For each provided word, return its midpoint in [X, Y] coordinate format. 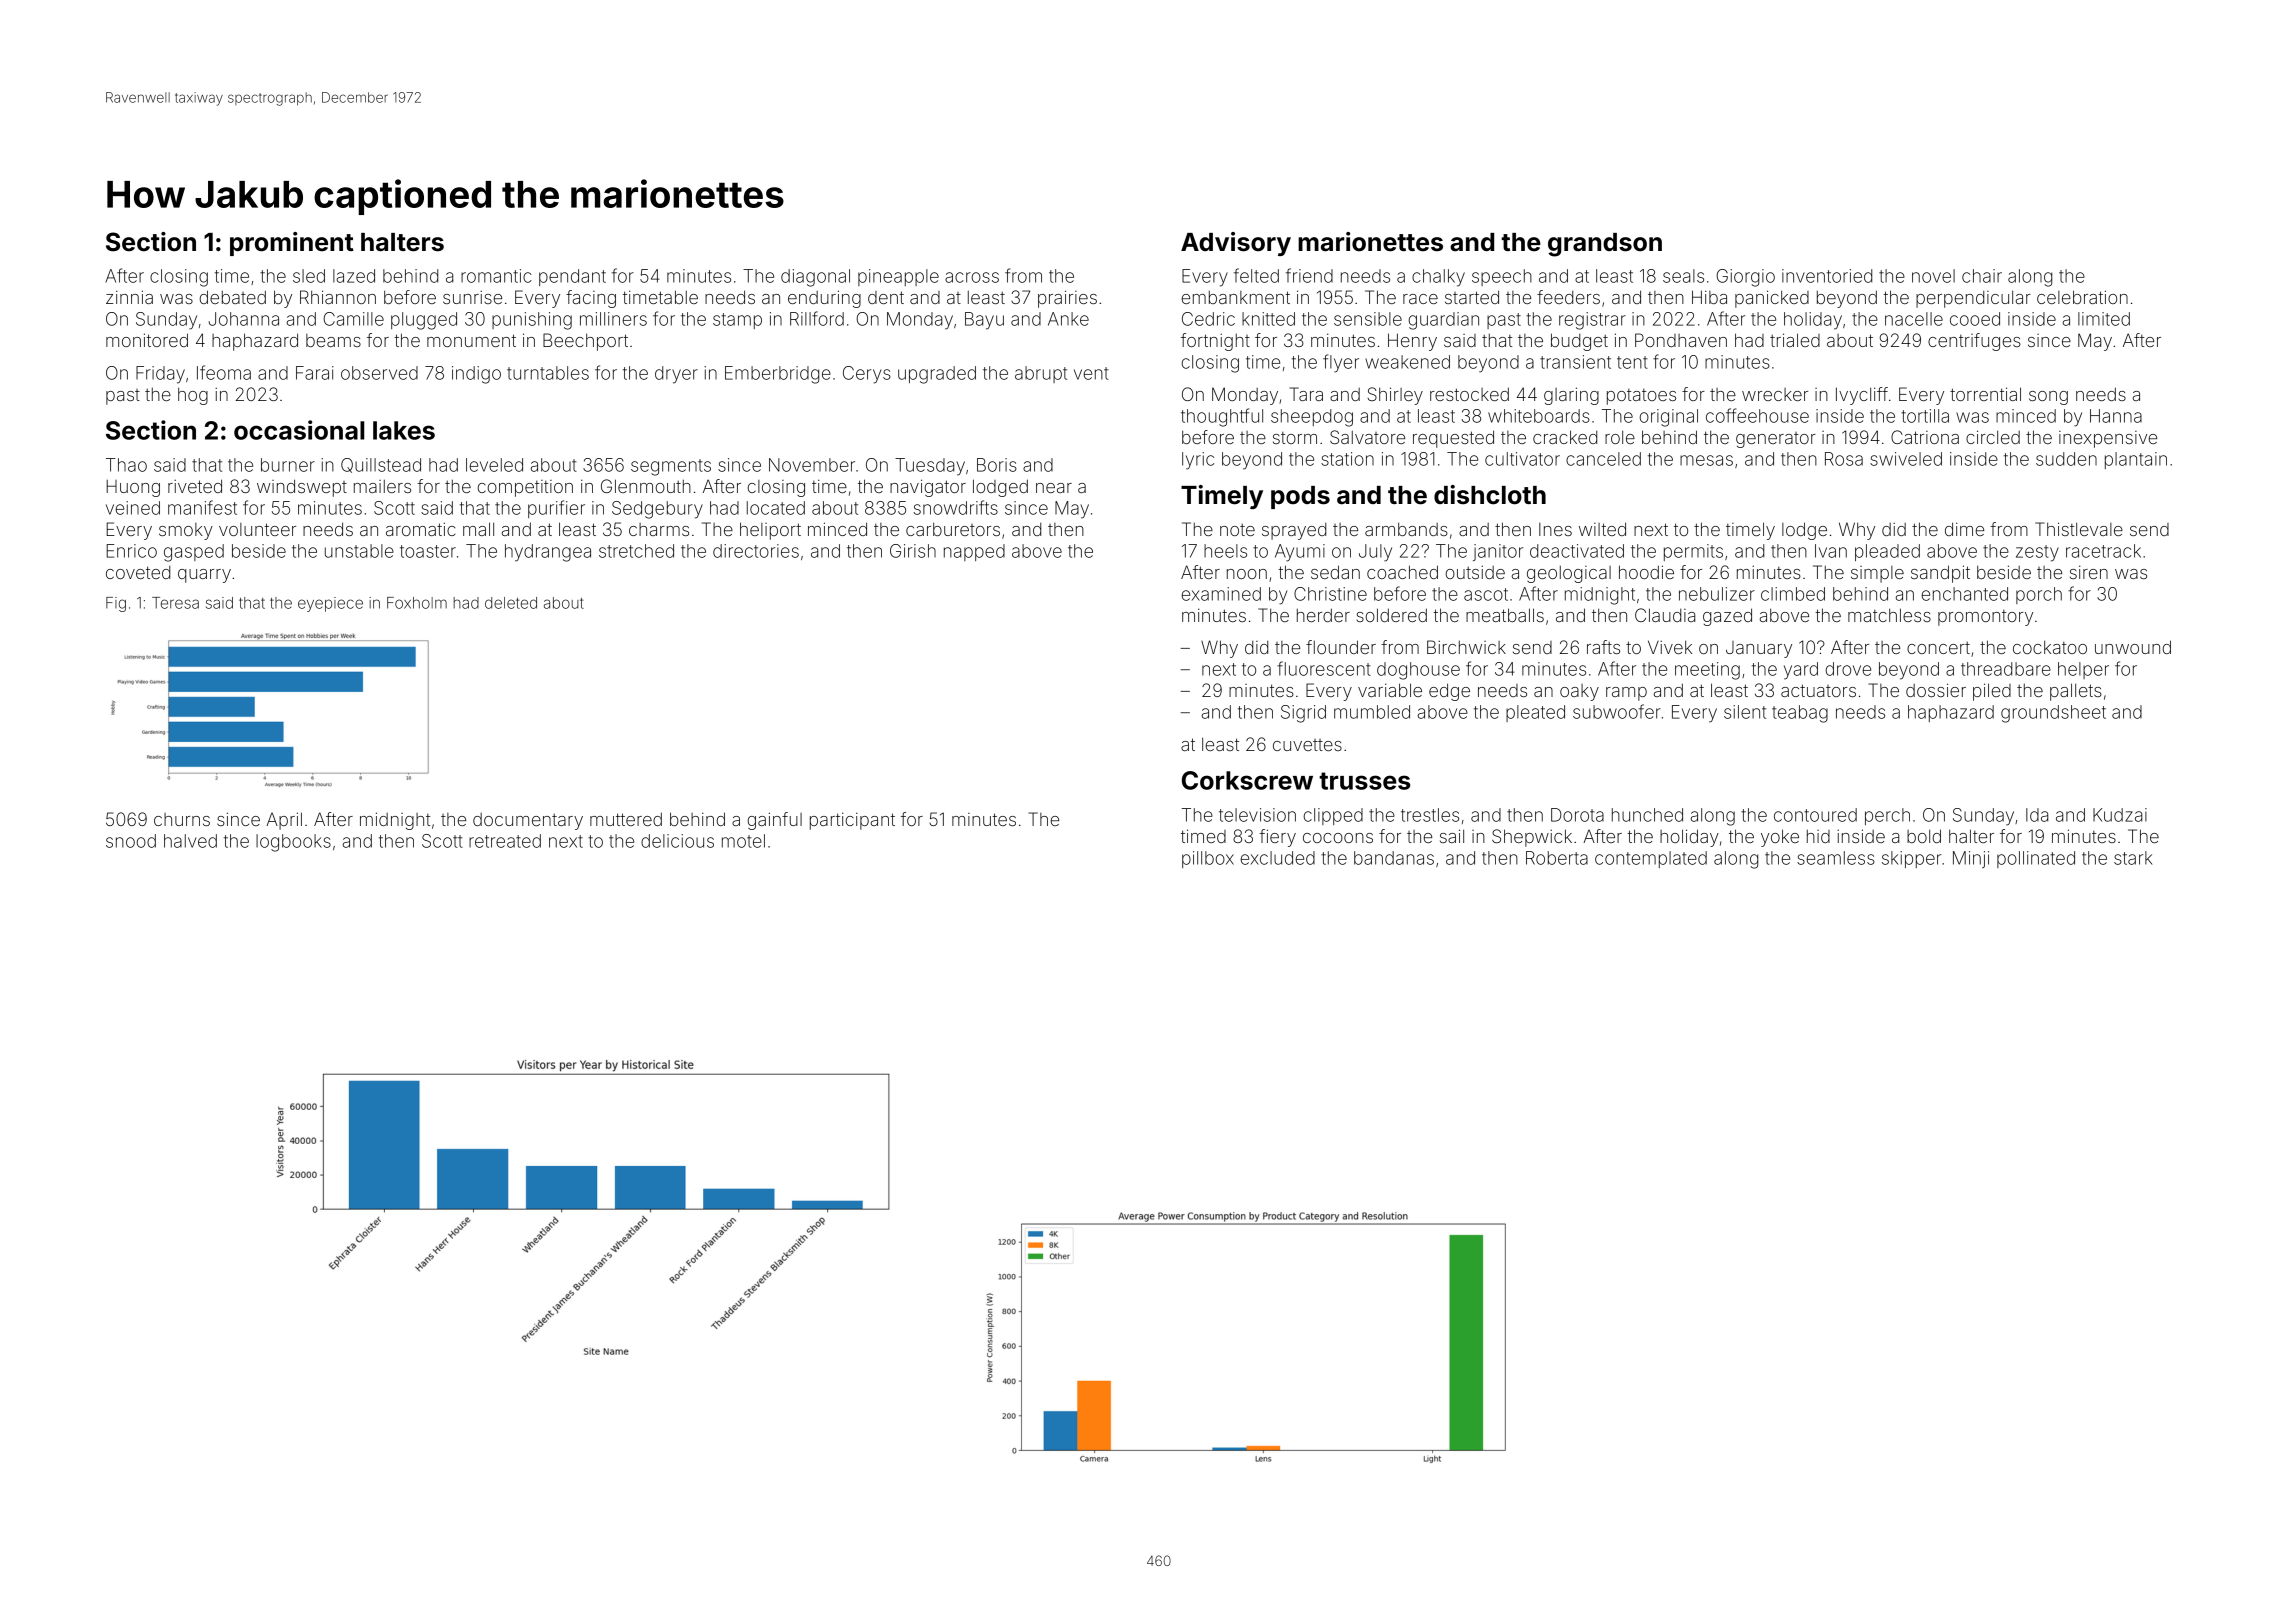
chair [1982, 276]
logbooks [293, 843]
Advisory [1236, 244]
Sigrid [1303, 714]
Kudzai [2120, 815]
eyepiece [330, 604]
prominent [292, 244]
